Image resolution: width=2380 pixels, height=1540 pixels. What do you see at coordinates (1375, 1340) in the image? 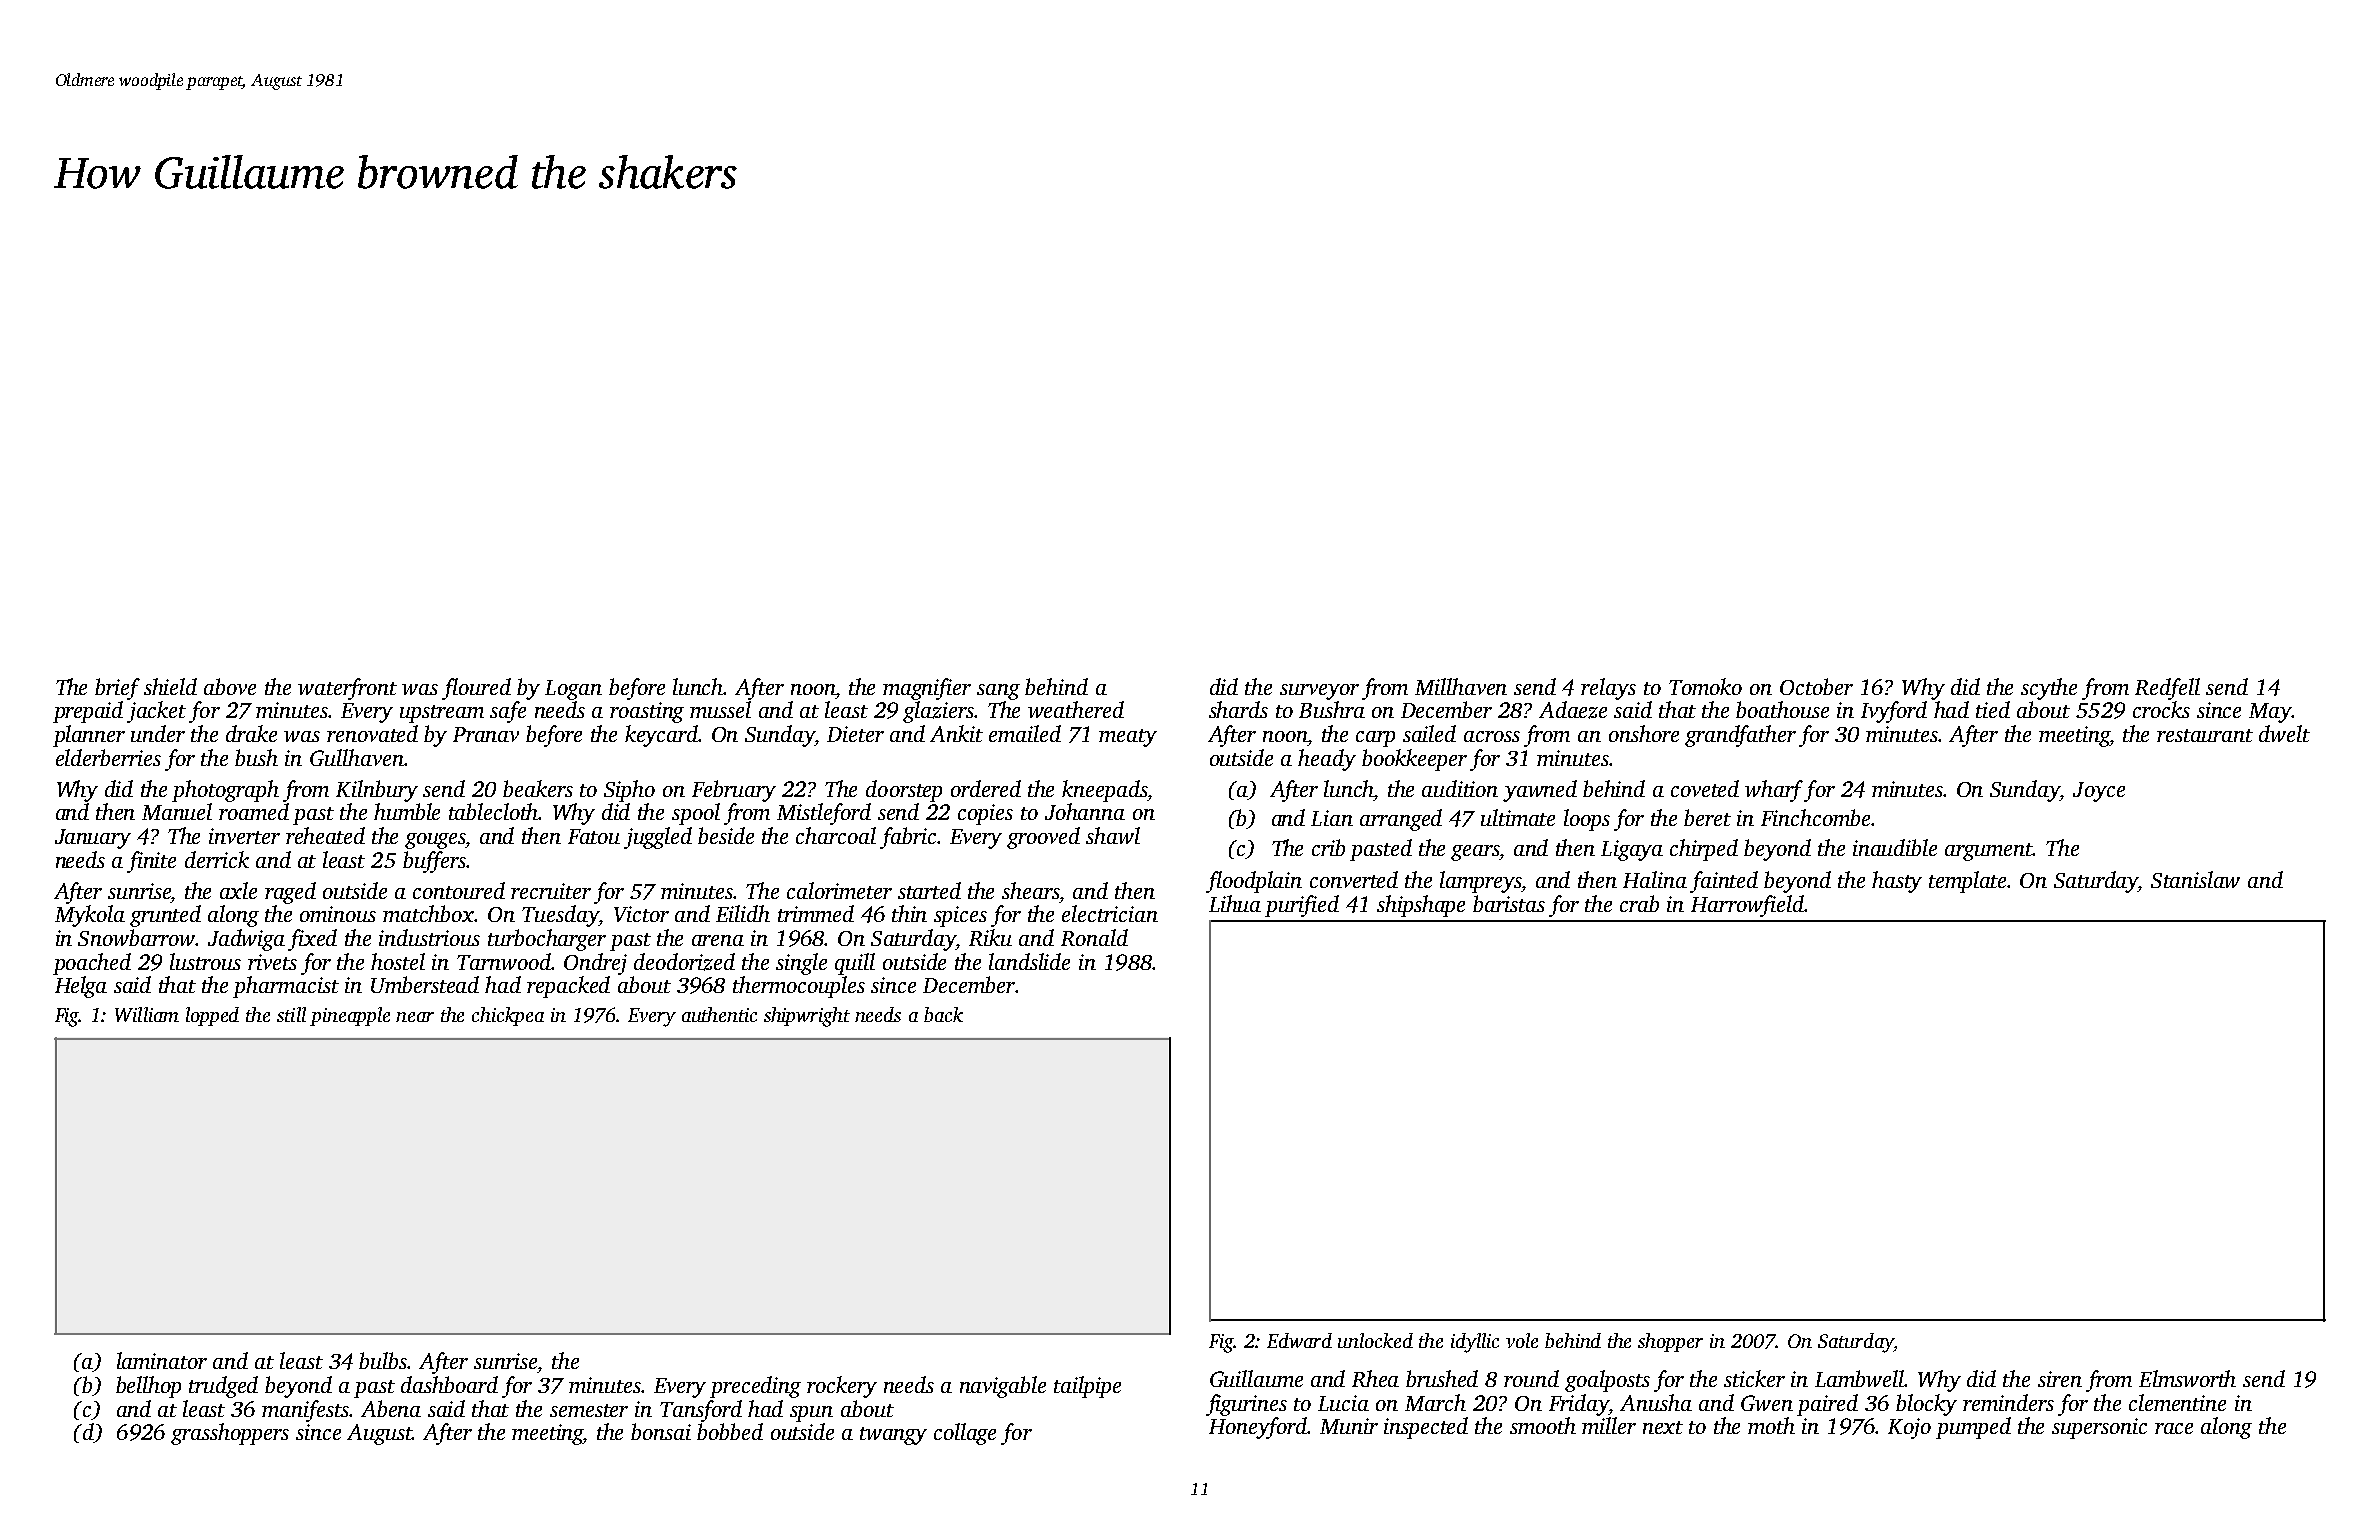
I see `unlocked` at bounding box center [1375, 1340].
